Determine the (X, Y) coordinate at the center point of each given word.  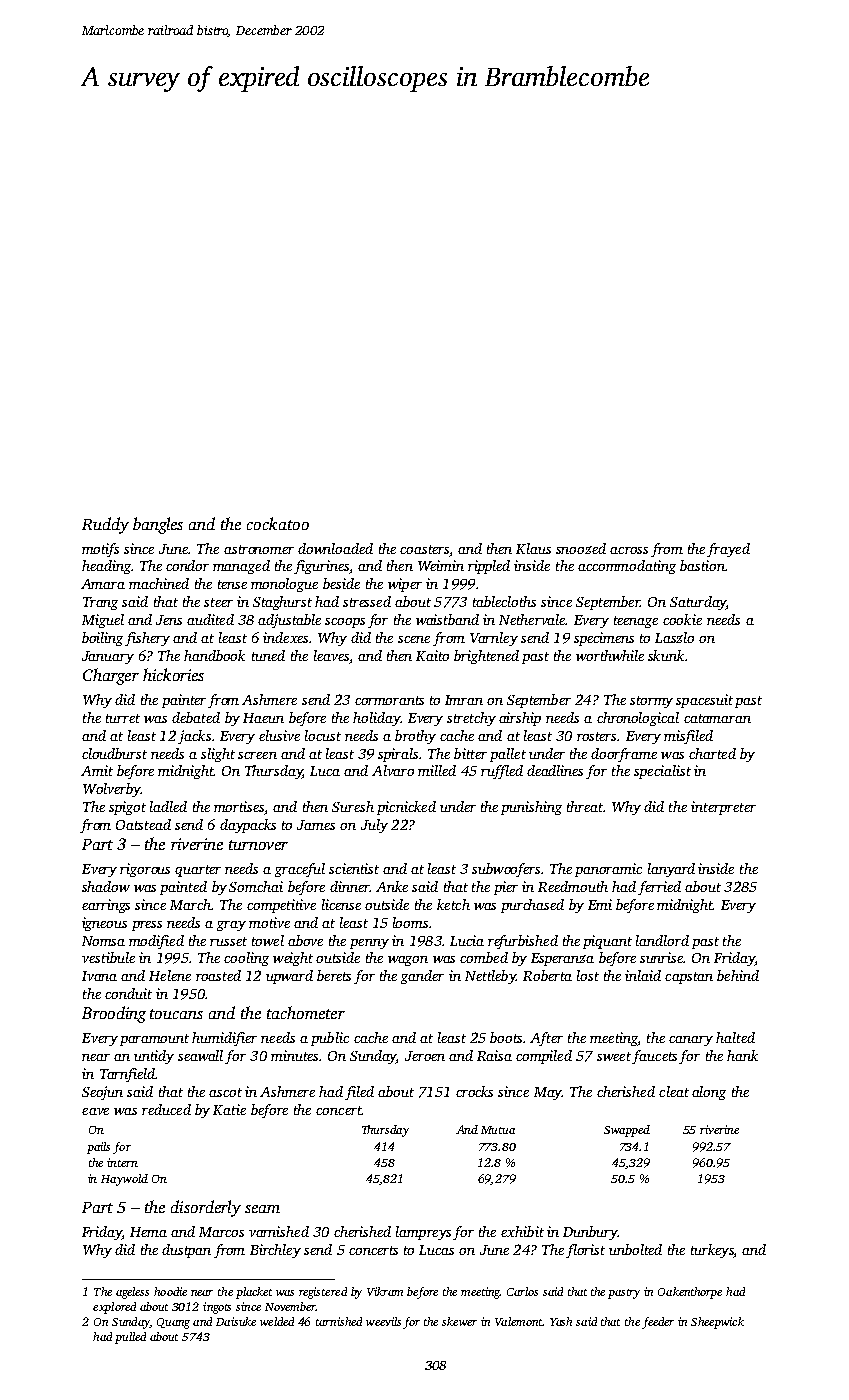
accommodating (627, 567)
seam (262, 1209)
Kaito (432, 655)
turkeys (712, 1251)
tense (232, 584)
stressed (367, 601)
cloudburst (114, 753)
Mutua (498, 1130)
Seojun (102, 1093)
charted (712, 753)
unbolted (635, 1249)
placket (254, 1293)
